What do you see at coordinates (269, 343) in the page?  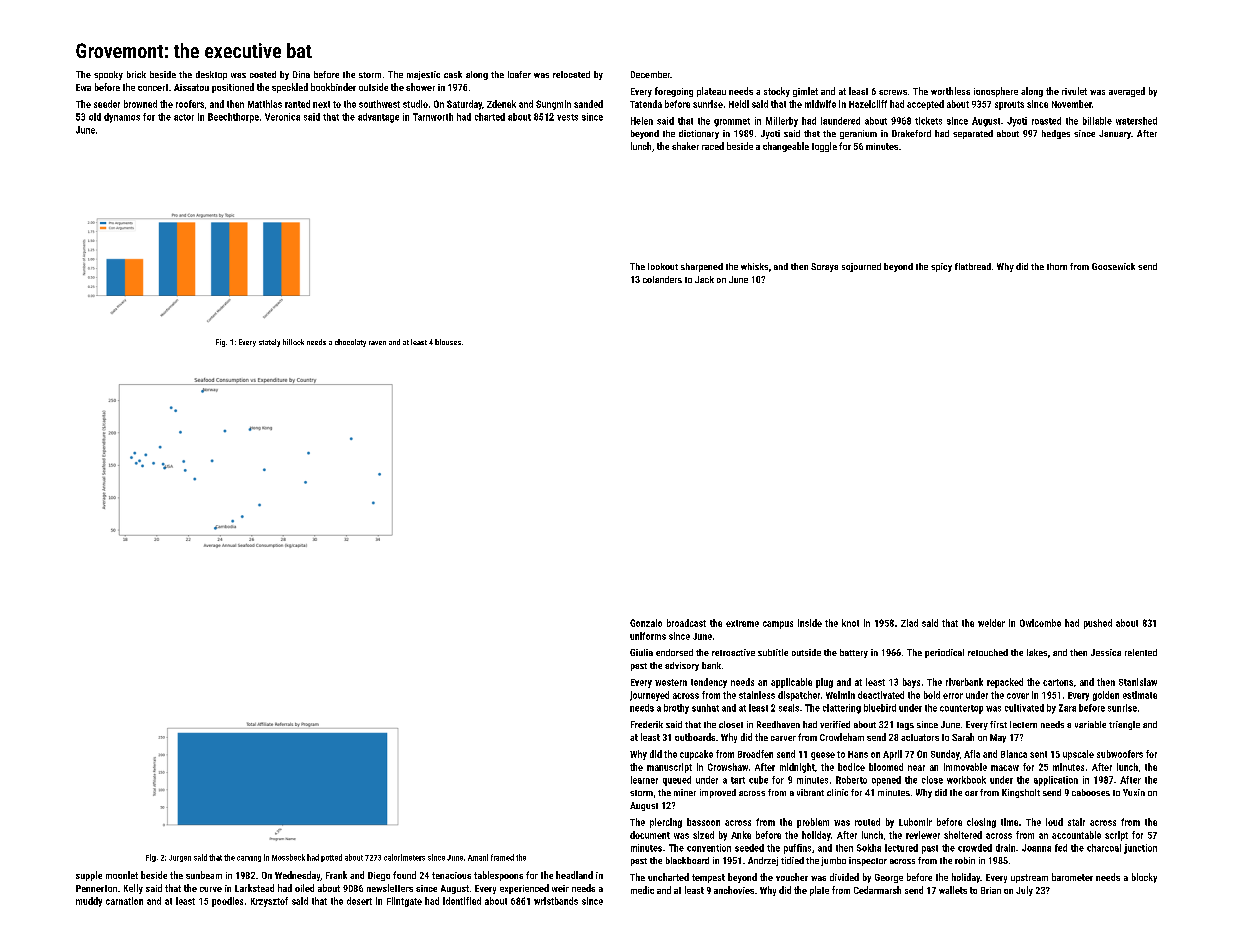 I see `stately` at bounding box center [269, 343].
